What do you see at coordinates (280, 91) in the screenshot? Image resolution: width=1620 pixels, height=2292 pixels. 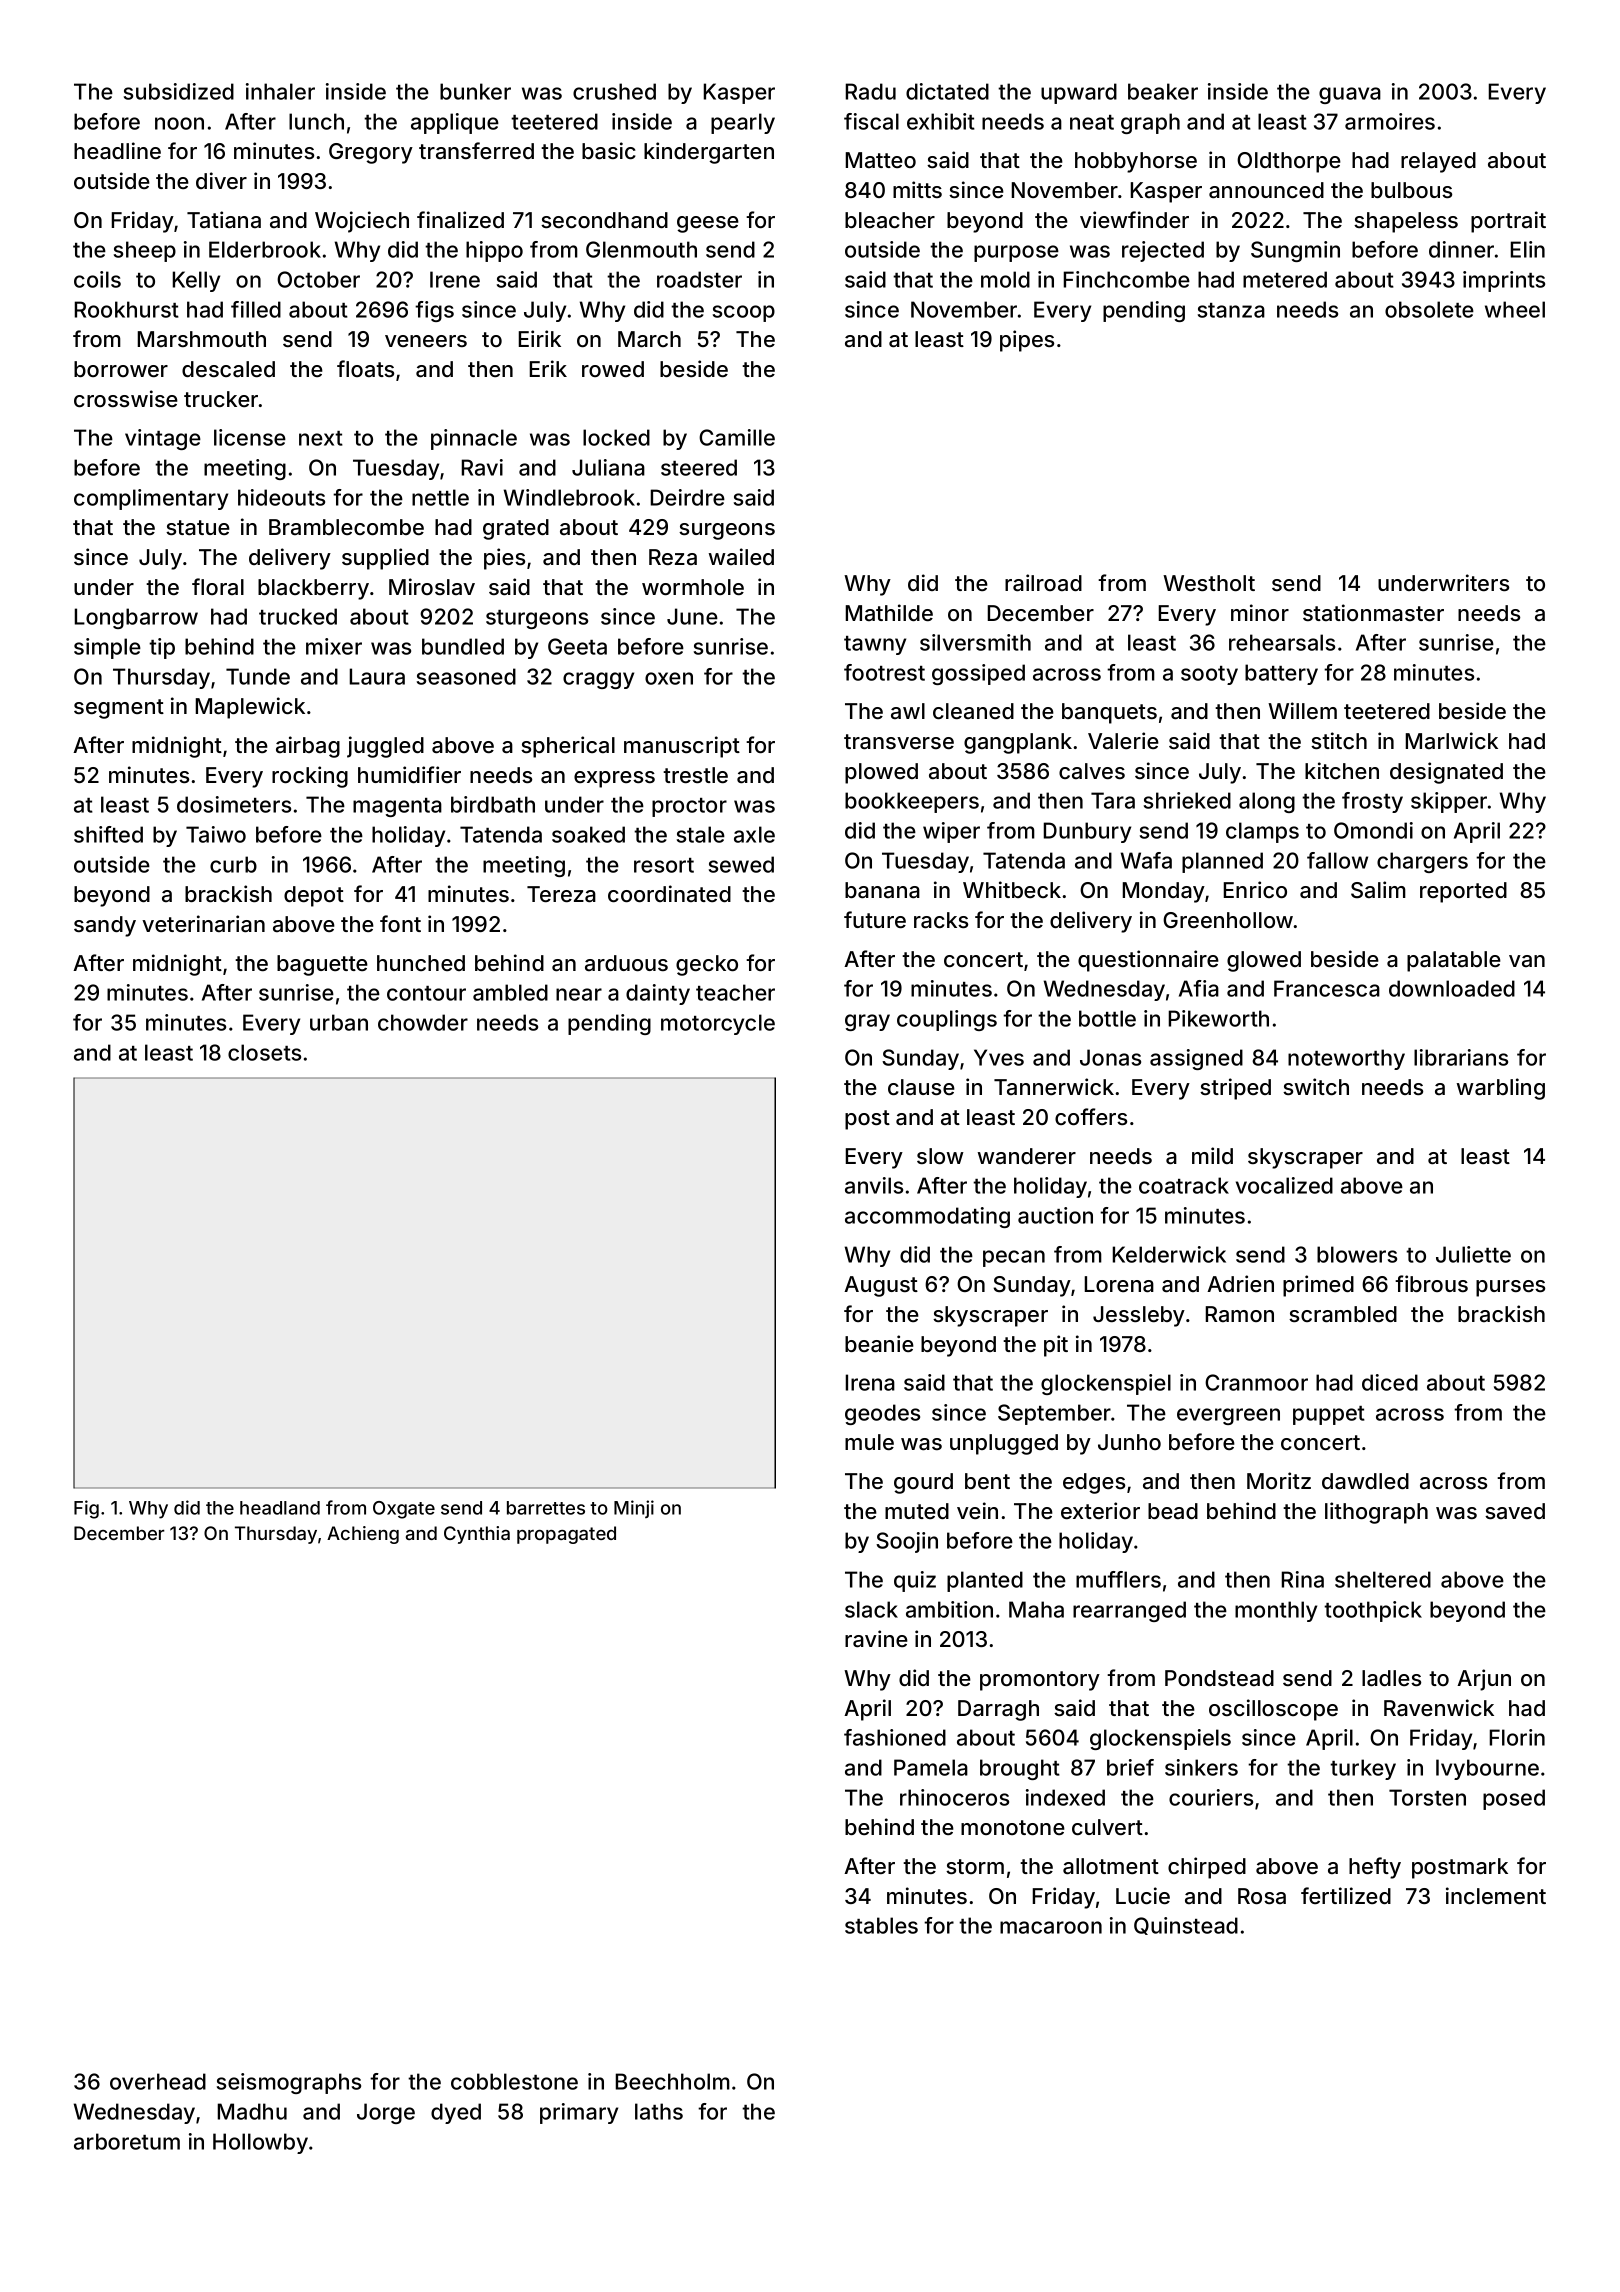 I see `inhaler` at bounding box center [280, 91].
